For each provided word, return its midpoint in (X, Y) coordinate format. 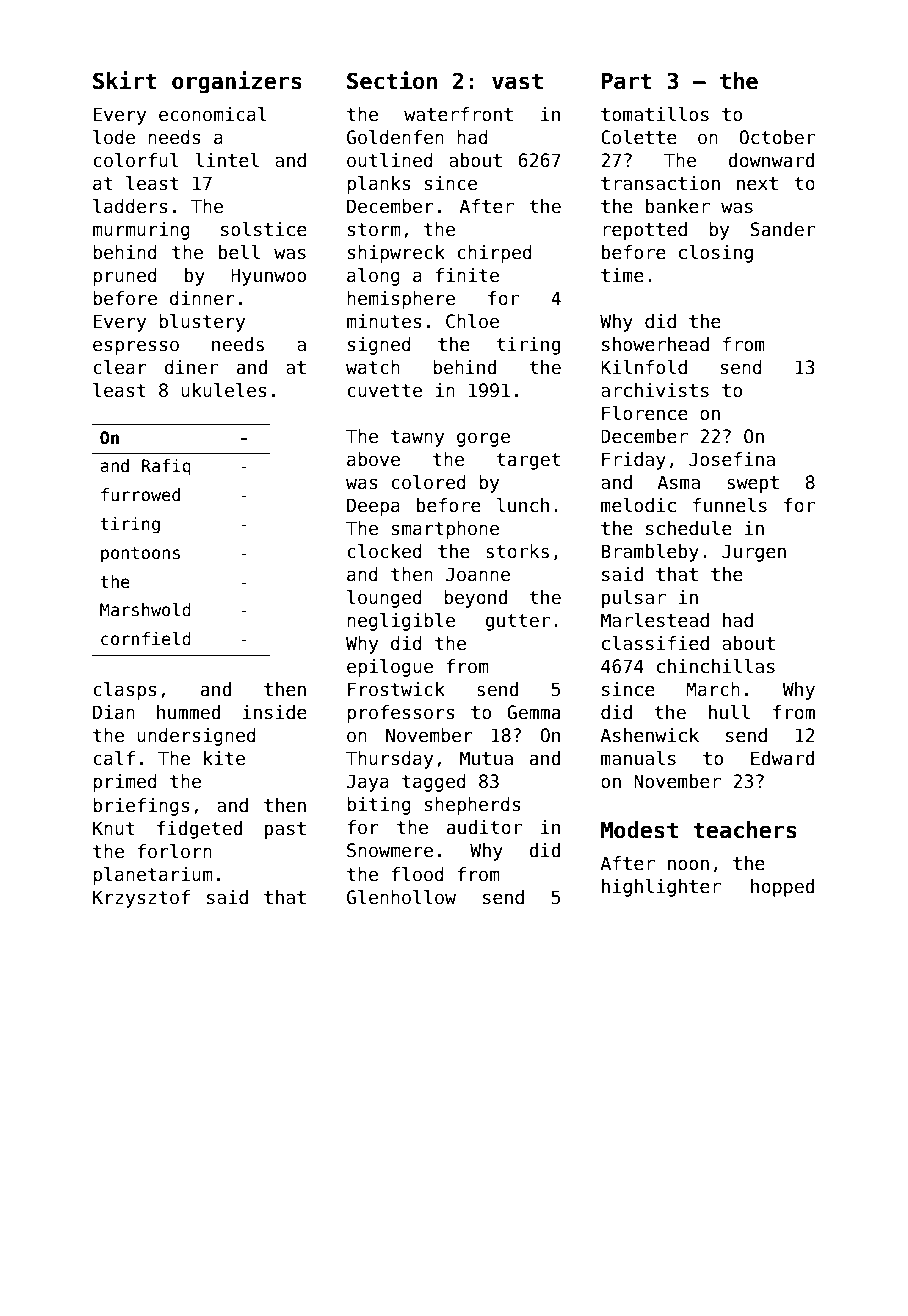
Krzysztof (141, 899)
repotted (645, 231)
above (373, 459)
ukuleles (224, 390)
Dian (114, 712)
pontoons (140, 555)
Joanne (478, 574)
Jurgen (754, 553)
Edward (782, 758)
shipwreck (396, 254)
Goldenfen (395, 137)
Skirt (125, 80)
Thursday (389, 760)
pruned (125, 277)
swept (753, 484)
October (777, 137)
